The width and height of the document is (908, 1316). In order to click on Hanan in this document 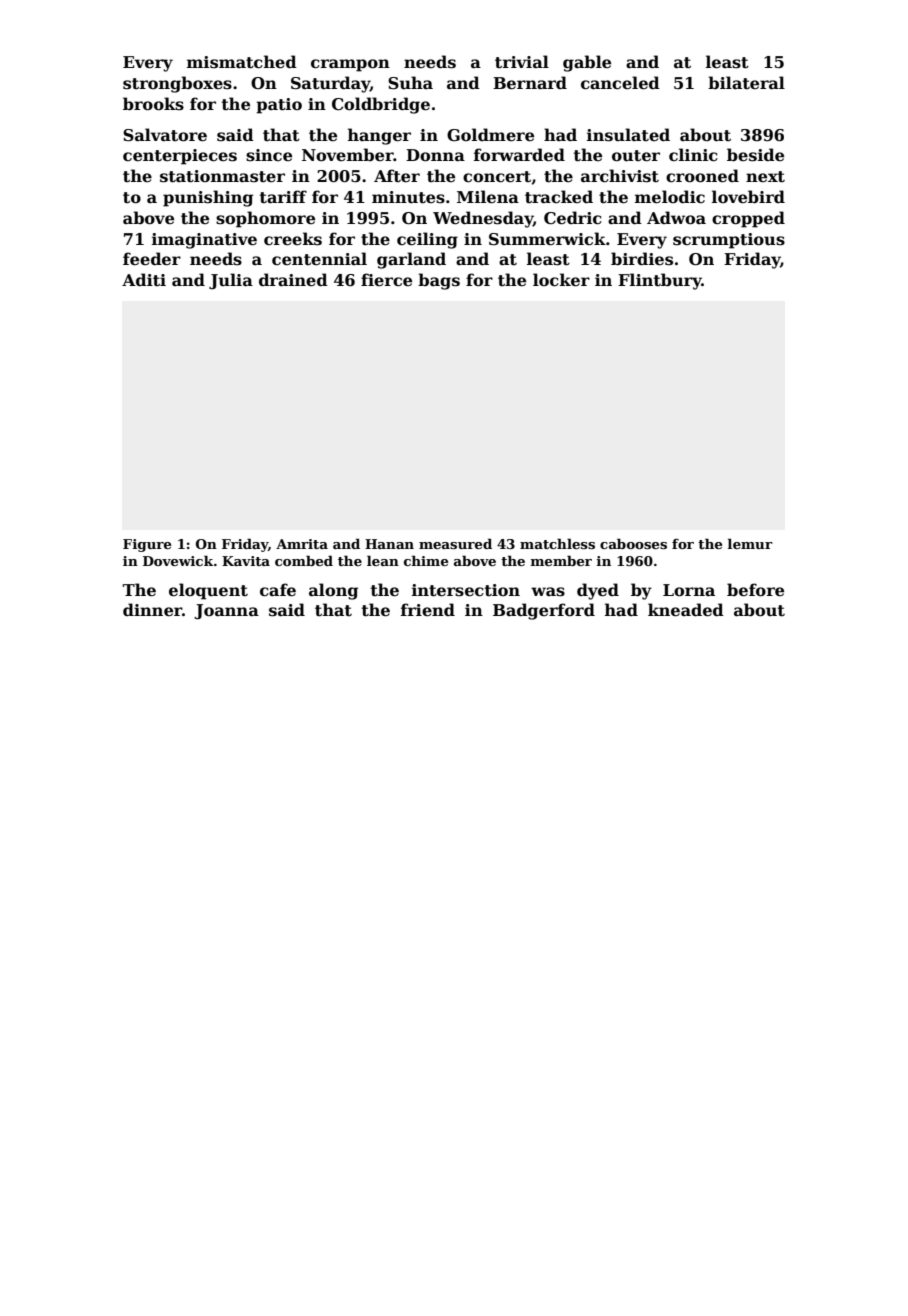, I will do `click(389, 544)`.
